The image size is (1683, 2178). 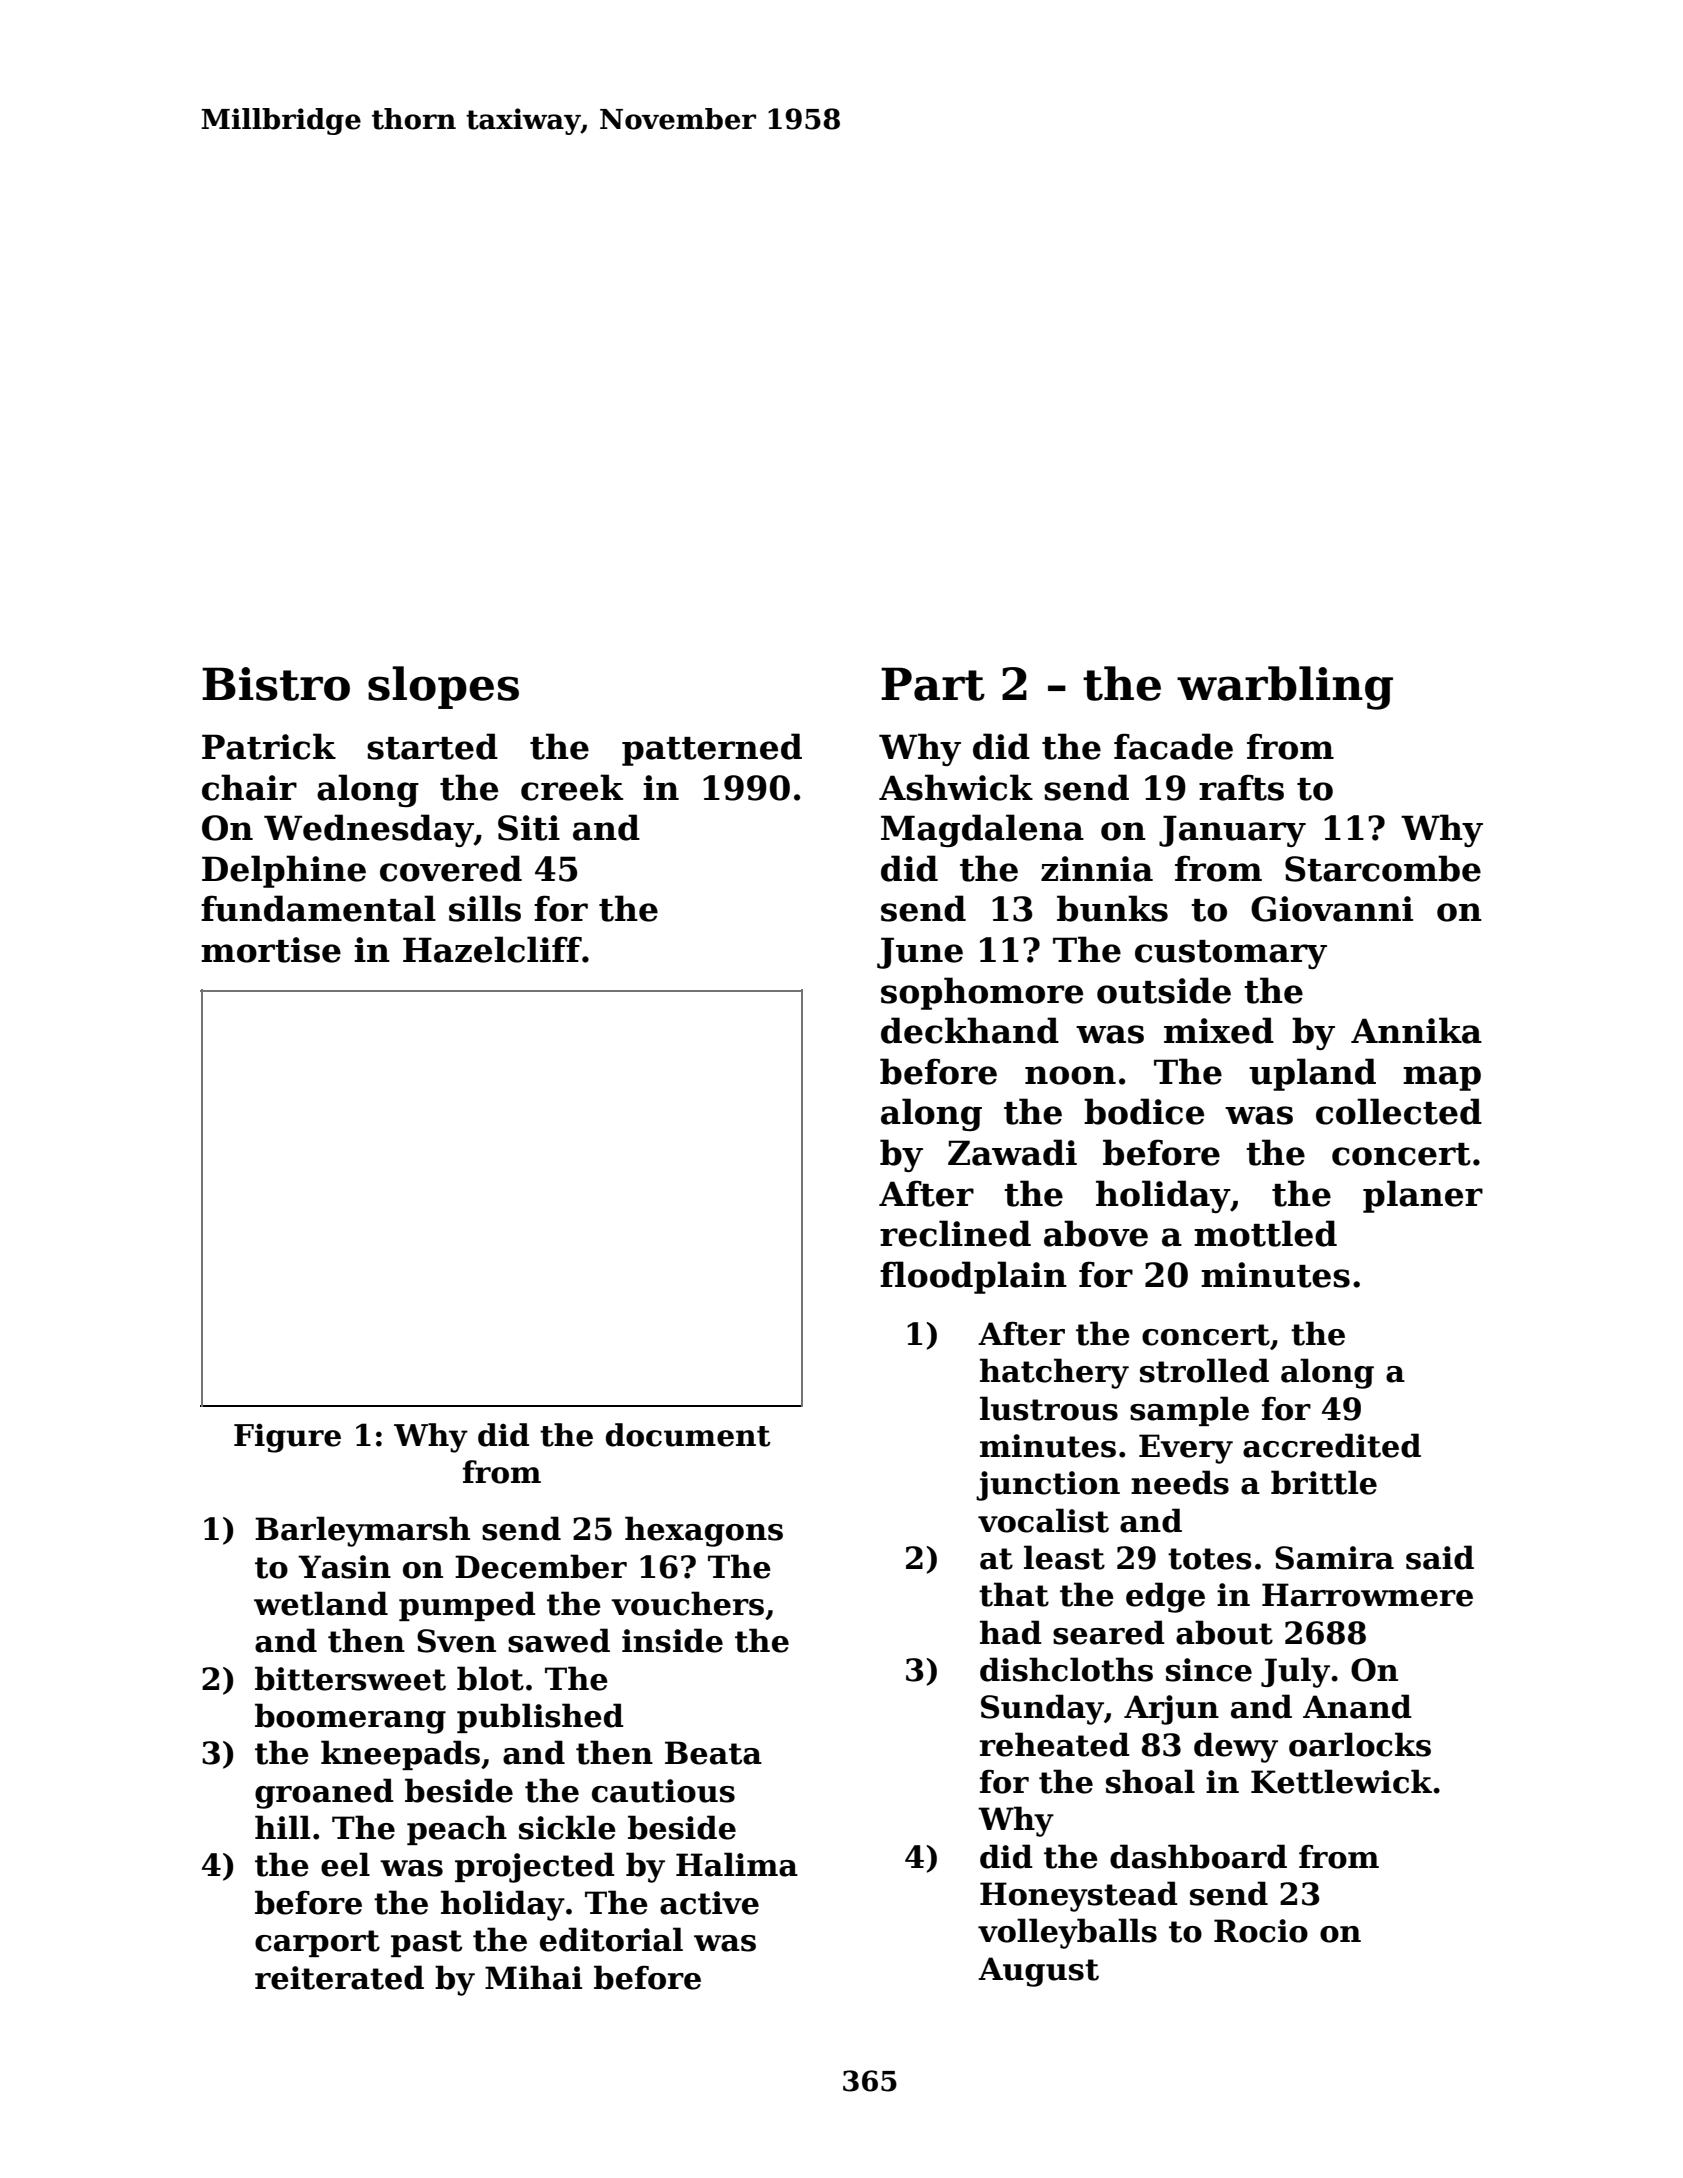 What do you see at coordinates (688, 1435) in the image?
I see `document` at bounding box center [688, 1435].
